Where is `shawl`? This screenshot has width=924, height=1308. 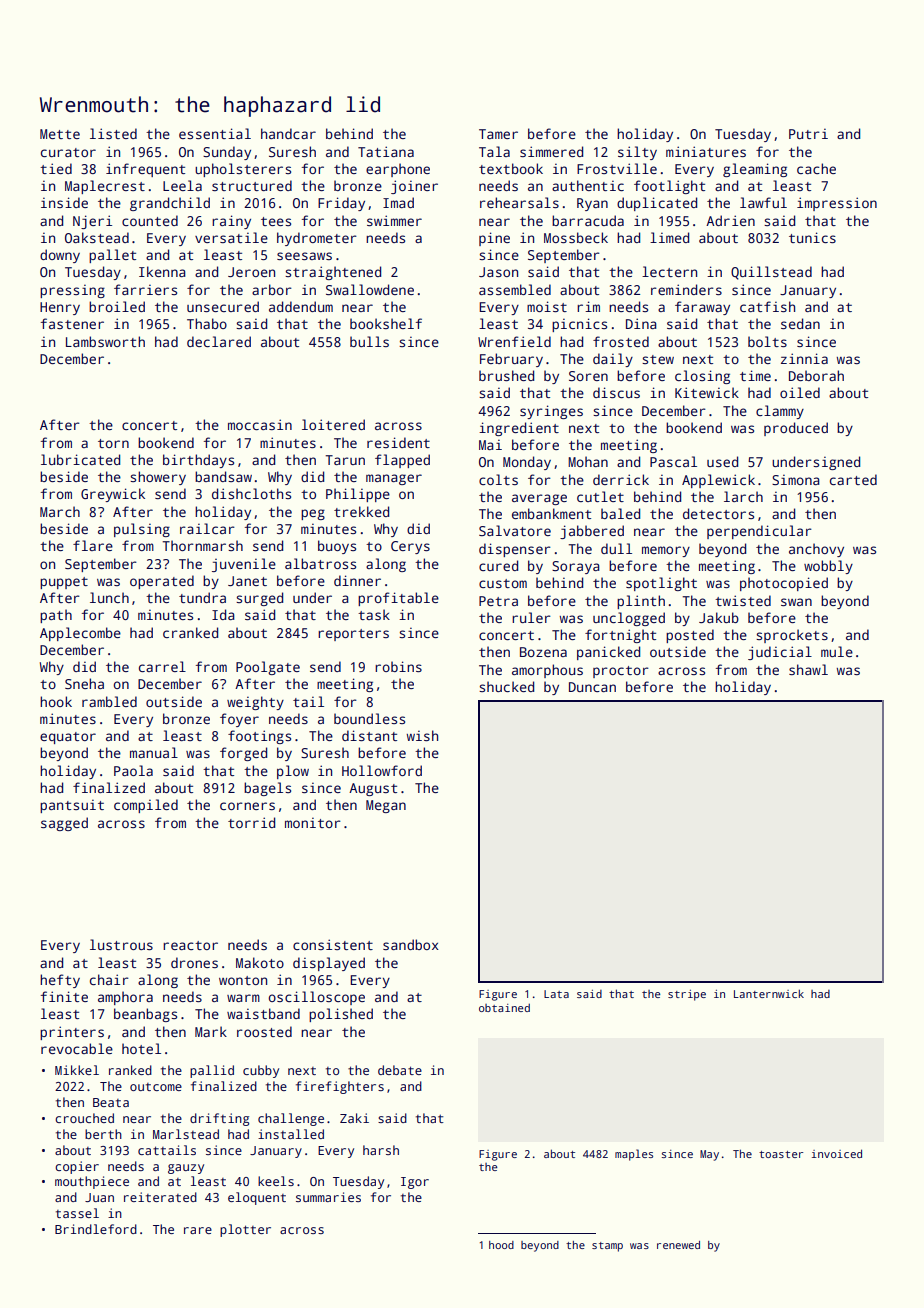 shawl is located at coordinates (808, 669).
